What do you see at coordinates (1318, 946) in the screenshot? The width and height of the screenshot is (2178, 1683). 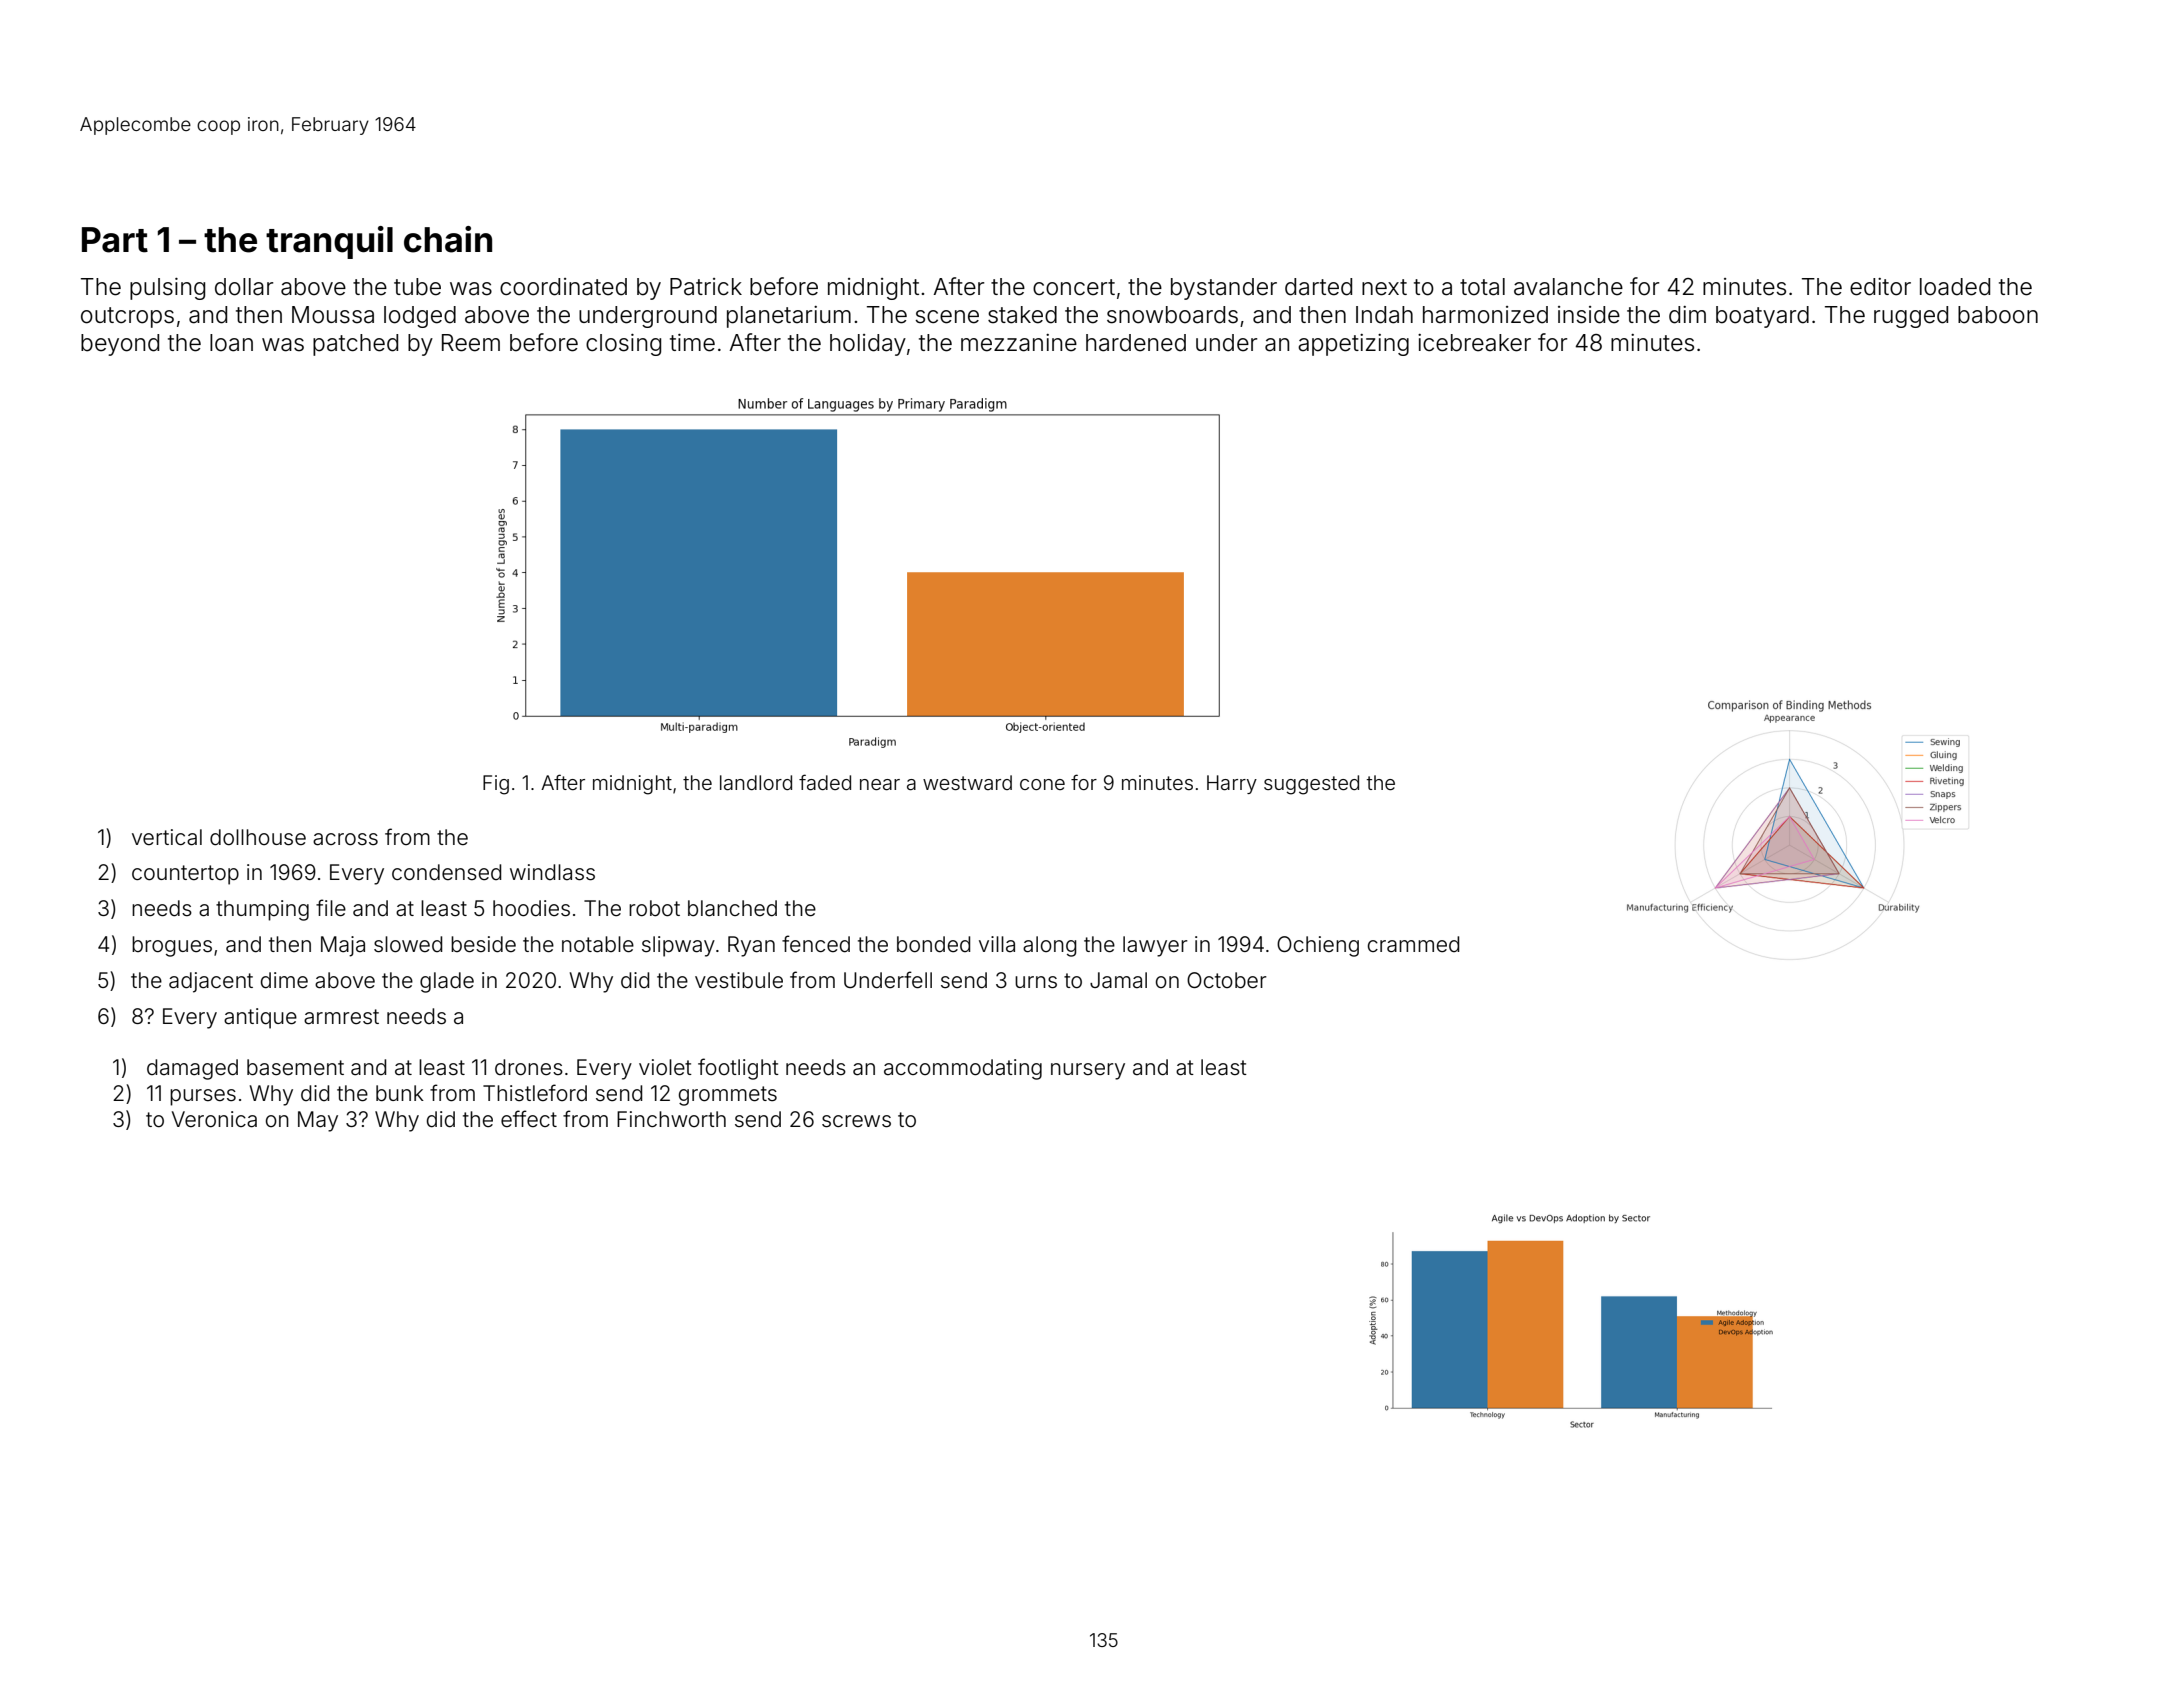 I see `Ochieng` at bounding box center [1318, 946].
